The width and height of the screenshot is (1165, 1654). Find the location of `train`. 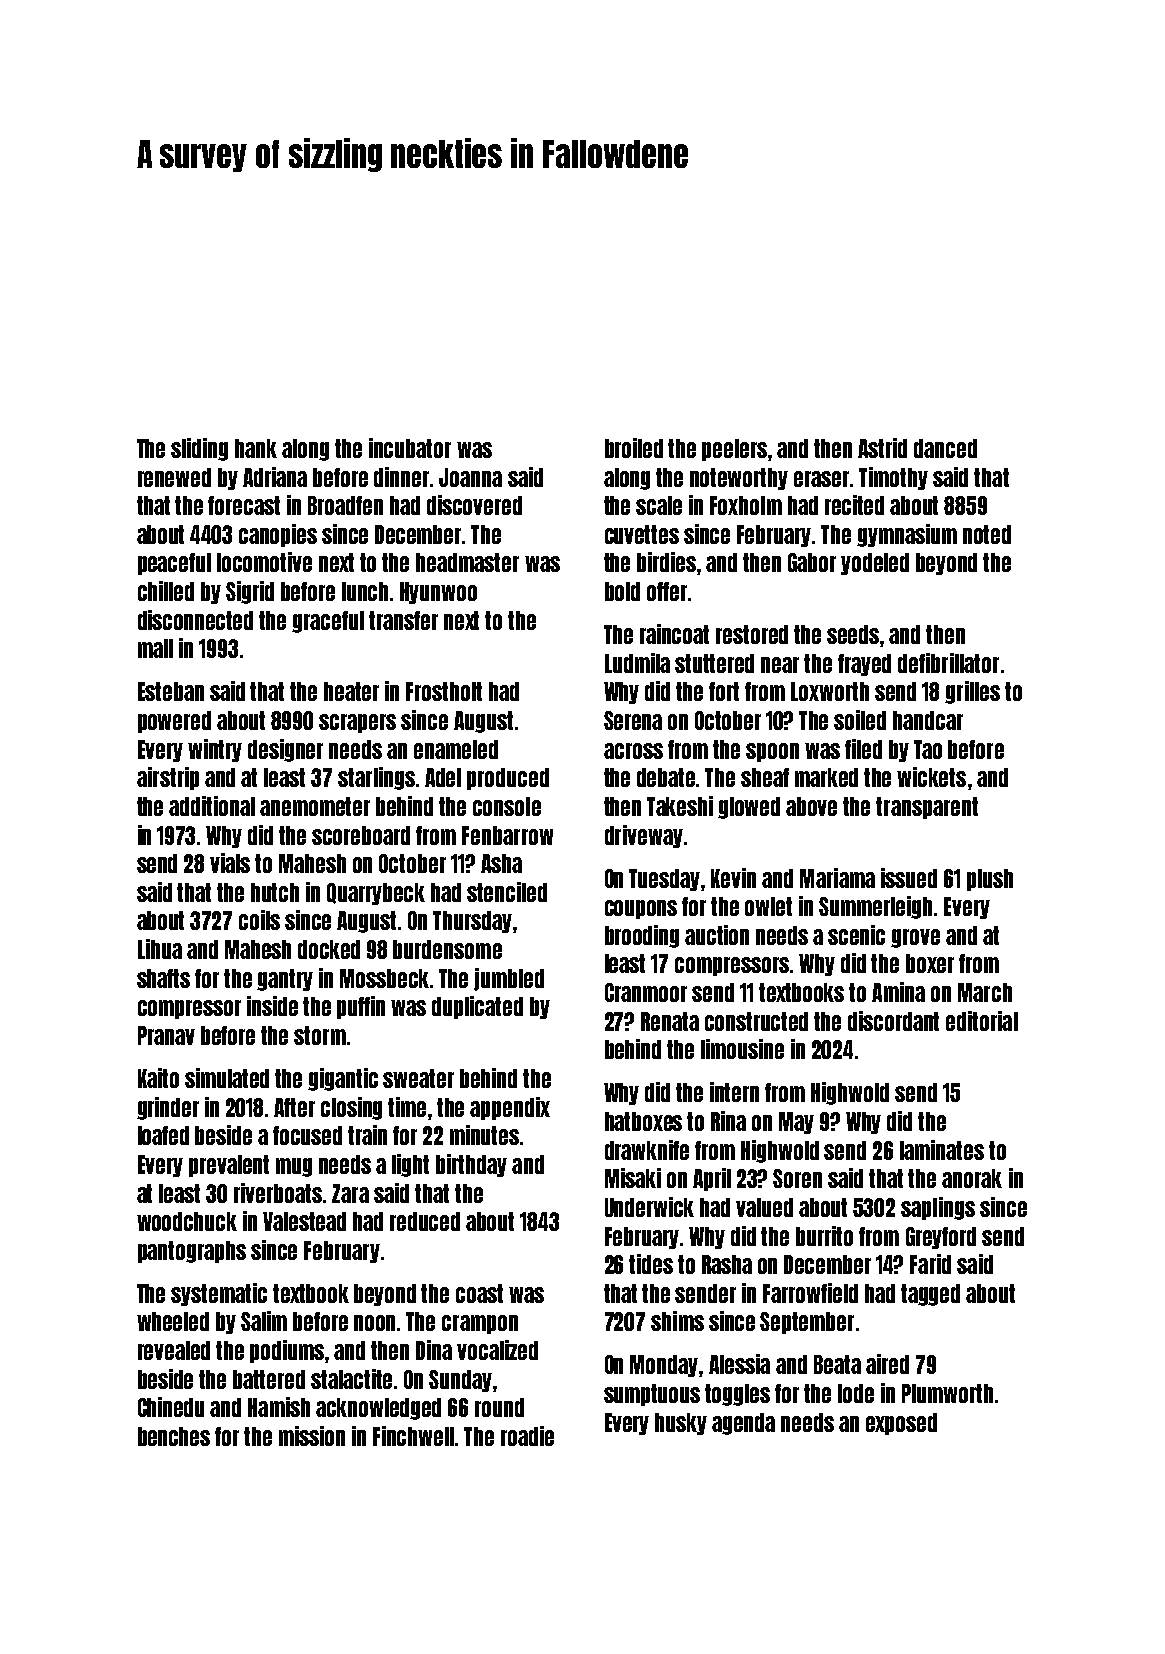

train is located at coordinates (367, 1135).
